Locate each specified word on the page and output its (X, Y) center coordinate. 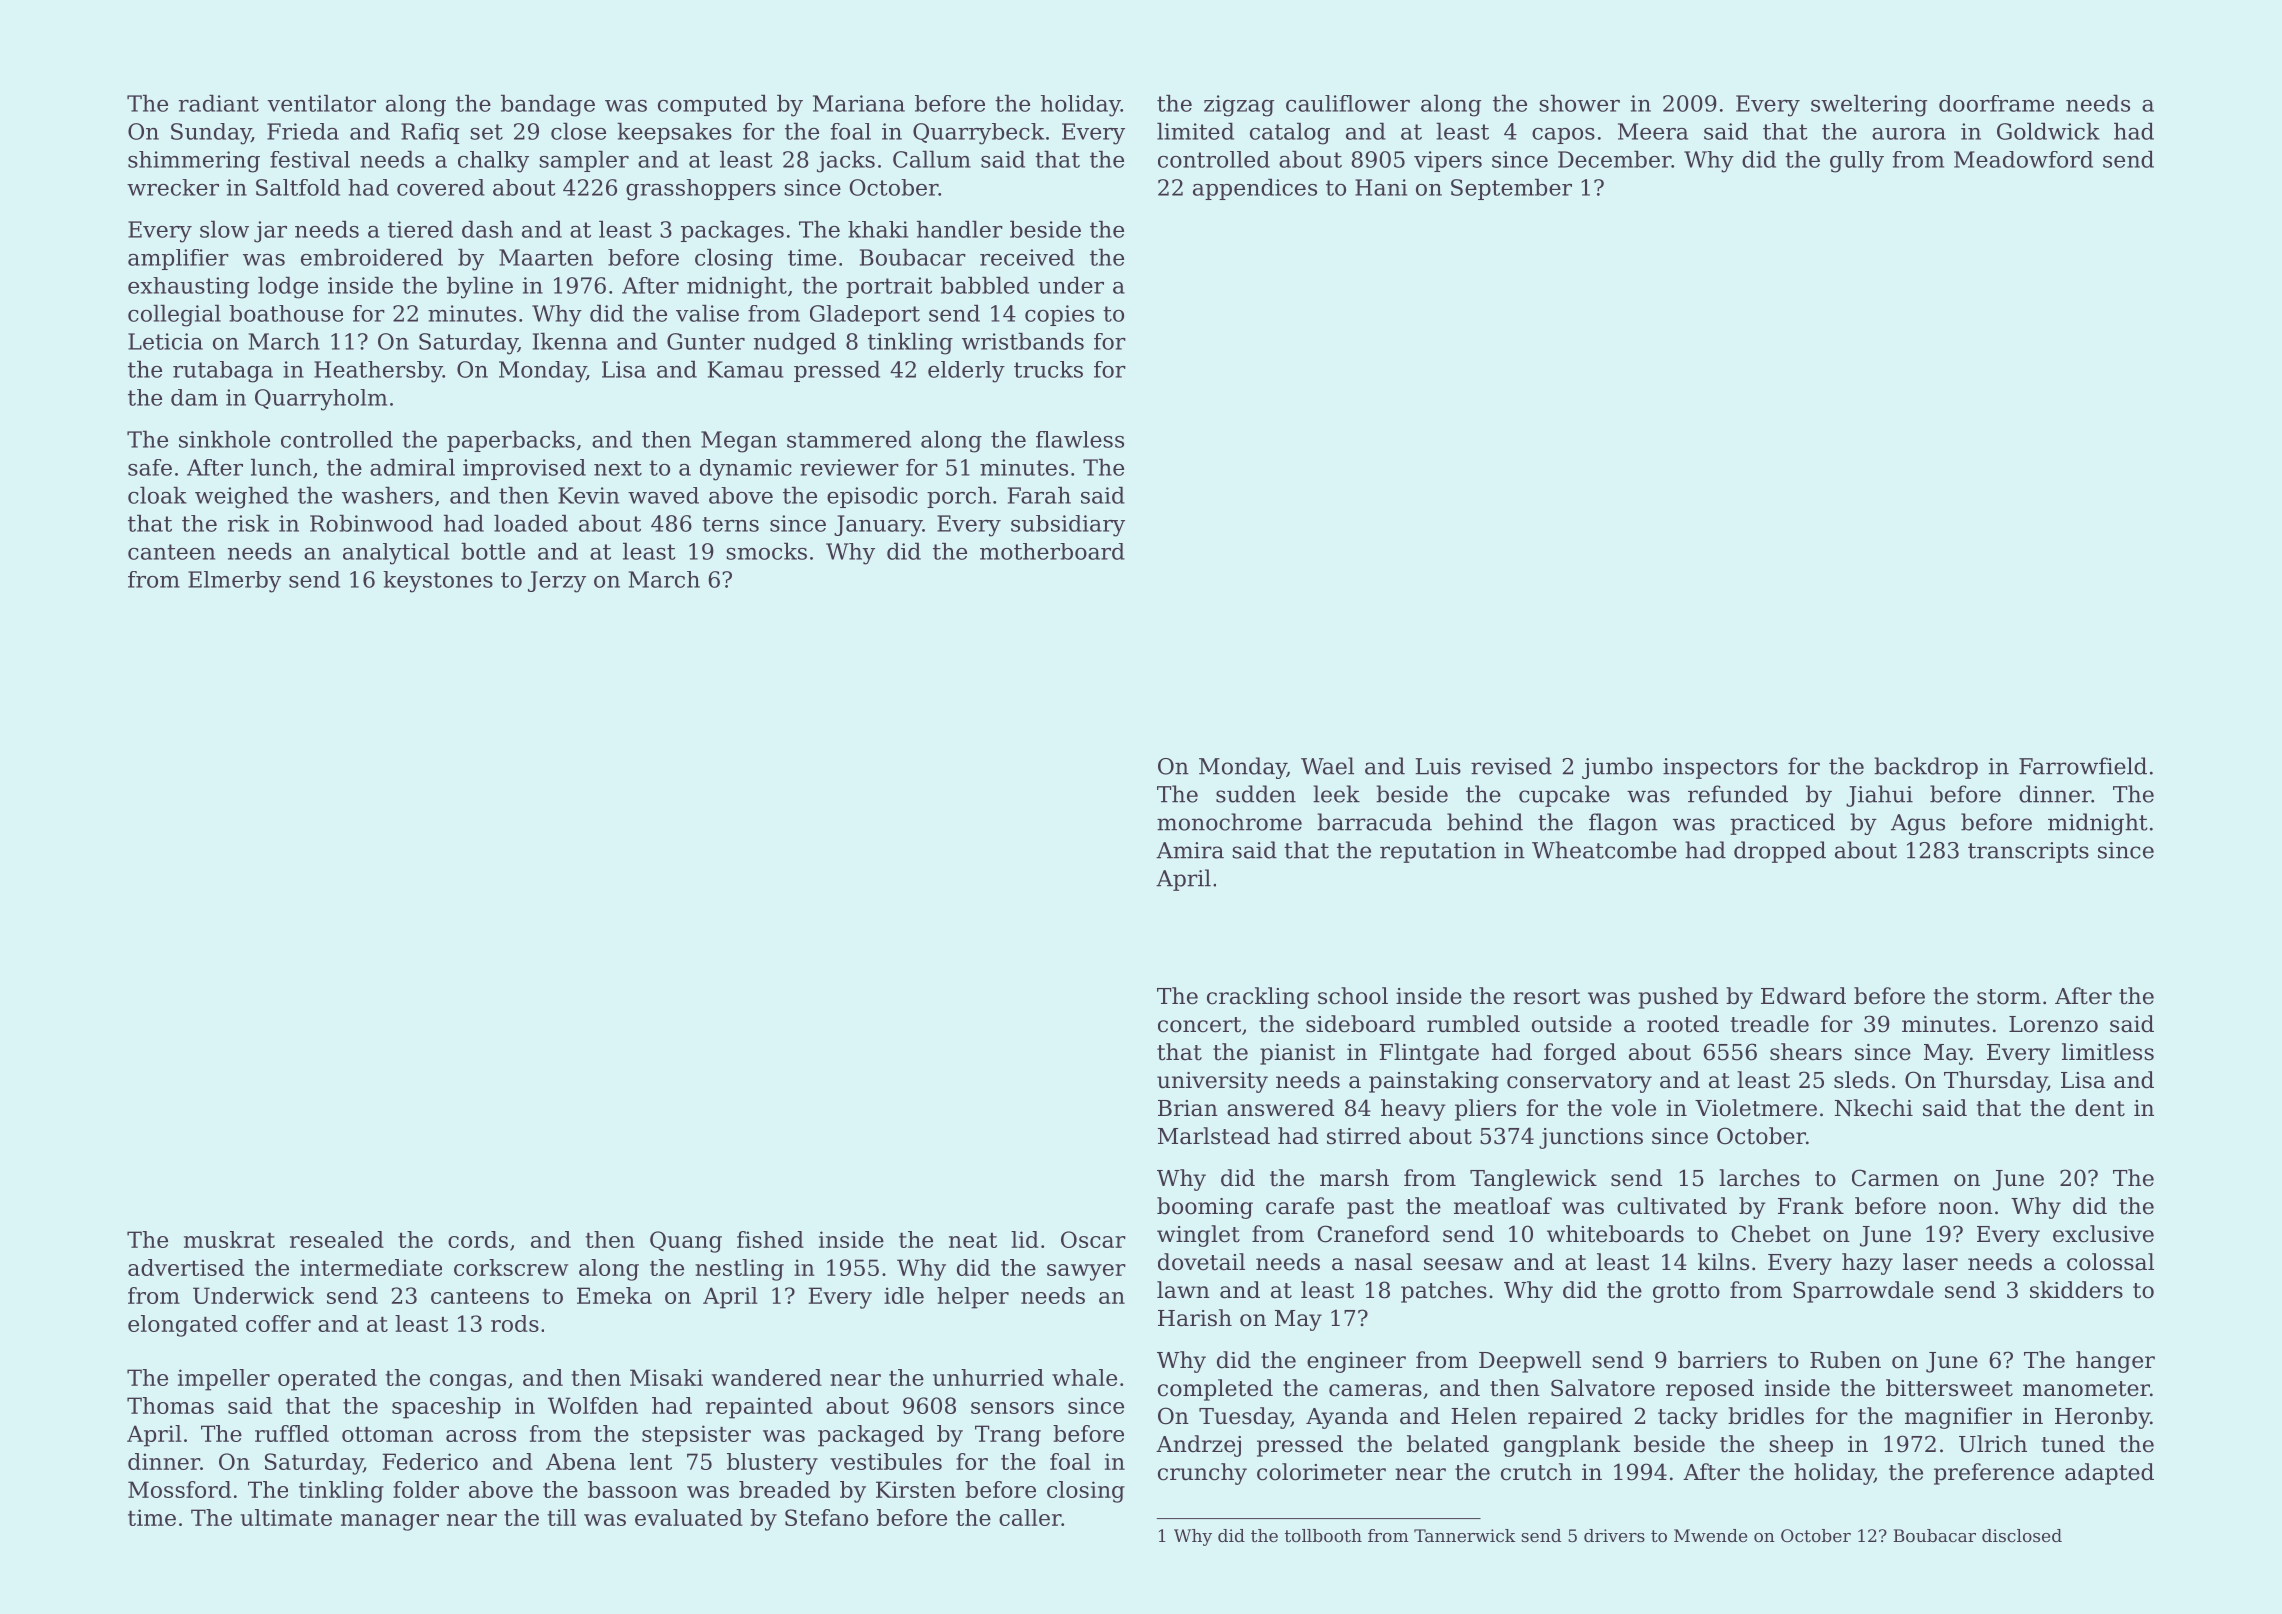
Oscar (1093, 1239)
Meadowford (2023, 159)
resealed (337, 1239)
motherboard (1052, 551)
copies (1059, 315)
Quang (686, 1242)
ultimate (286, 1517)
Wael (1327, 766)
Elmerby (234, 582)
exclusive (2103, 1234)
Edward (1803, 996)
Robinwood (371, 523)
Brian (1188, 1108)
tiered (420, 229)
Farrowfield (2083, 766)
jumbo (1617, 768)
